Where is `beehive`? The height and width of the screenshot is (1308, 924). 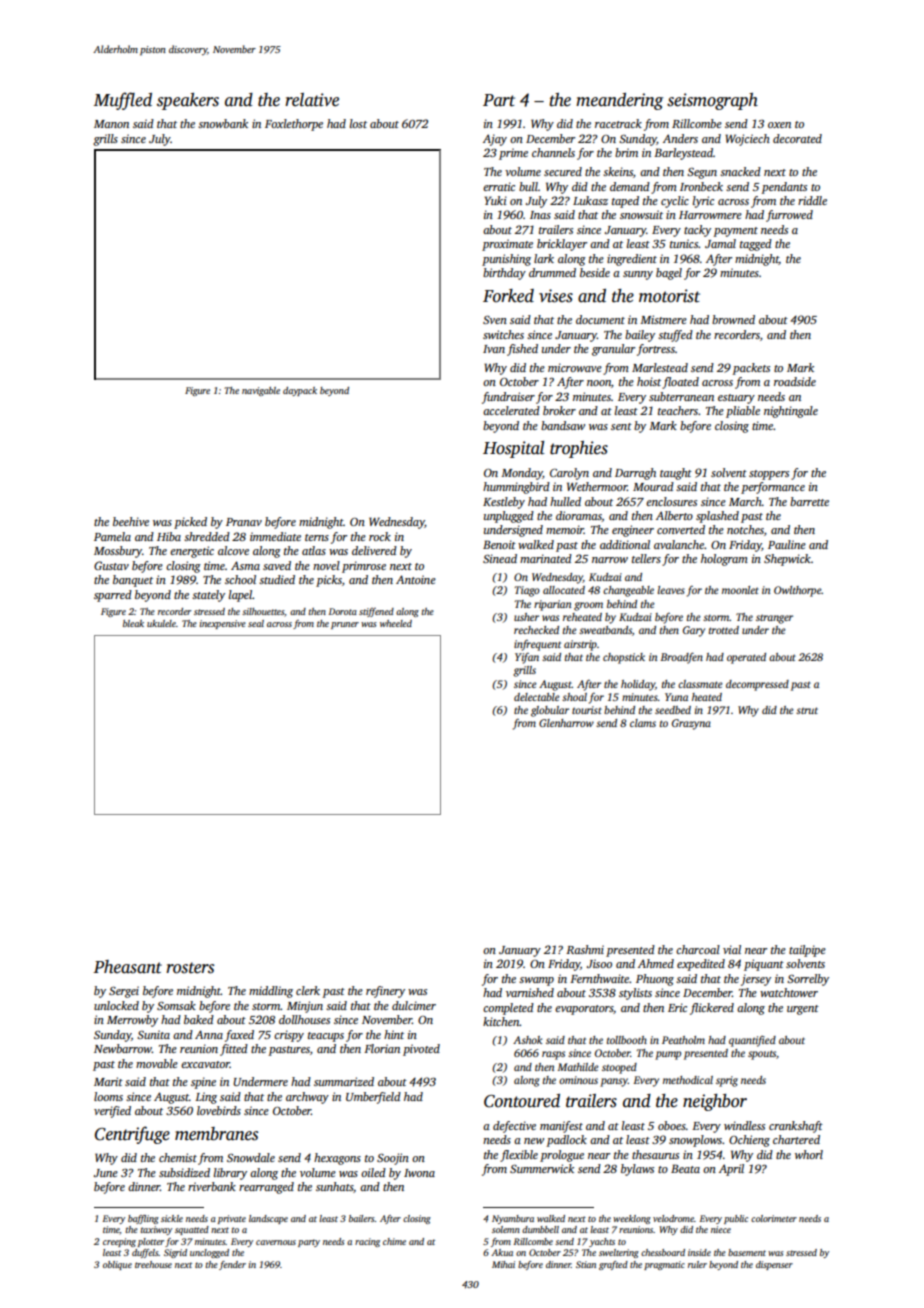 beehive is located at coordinates (131, 521).
